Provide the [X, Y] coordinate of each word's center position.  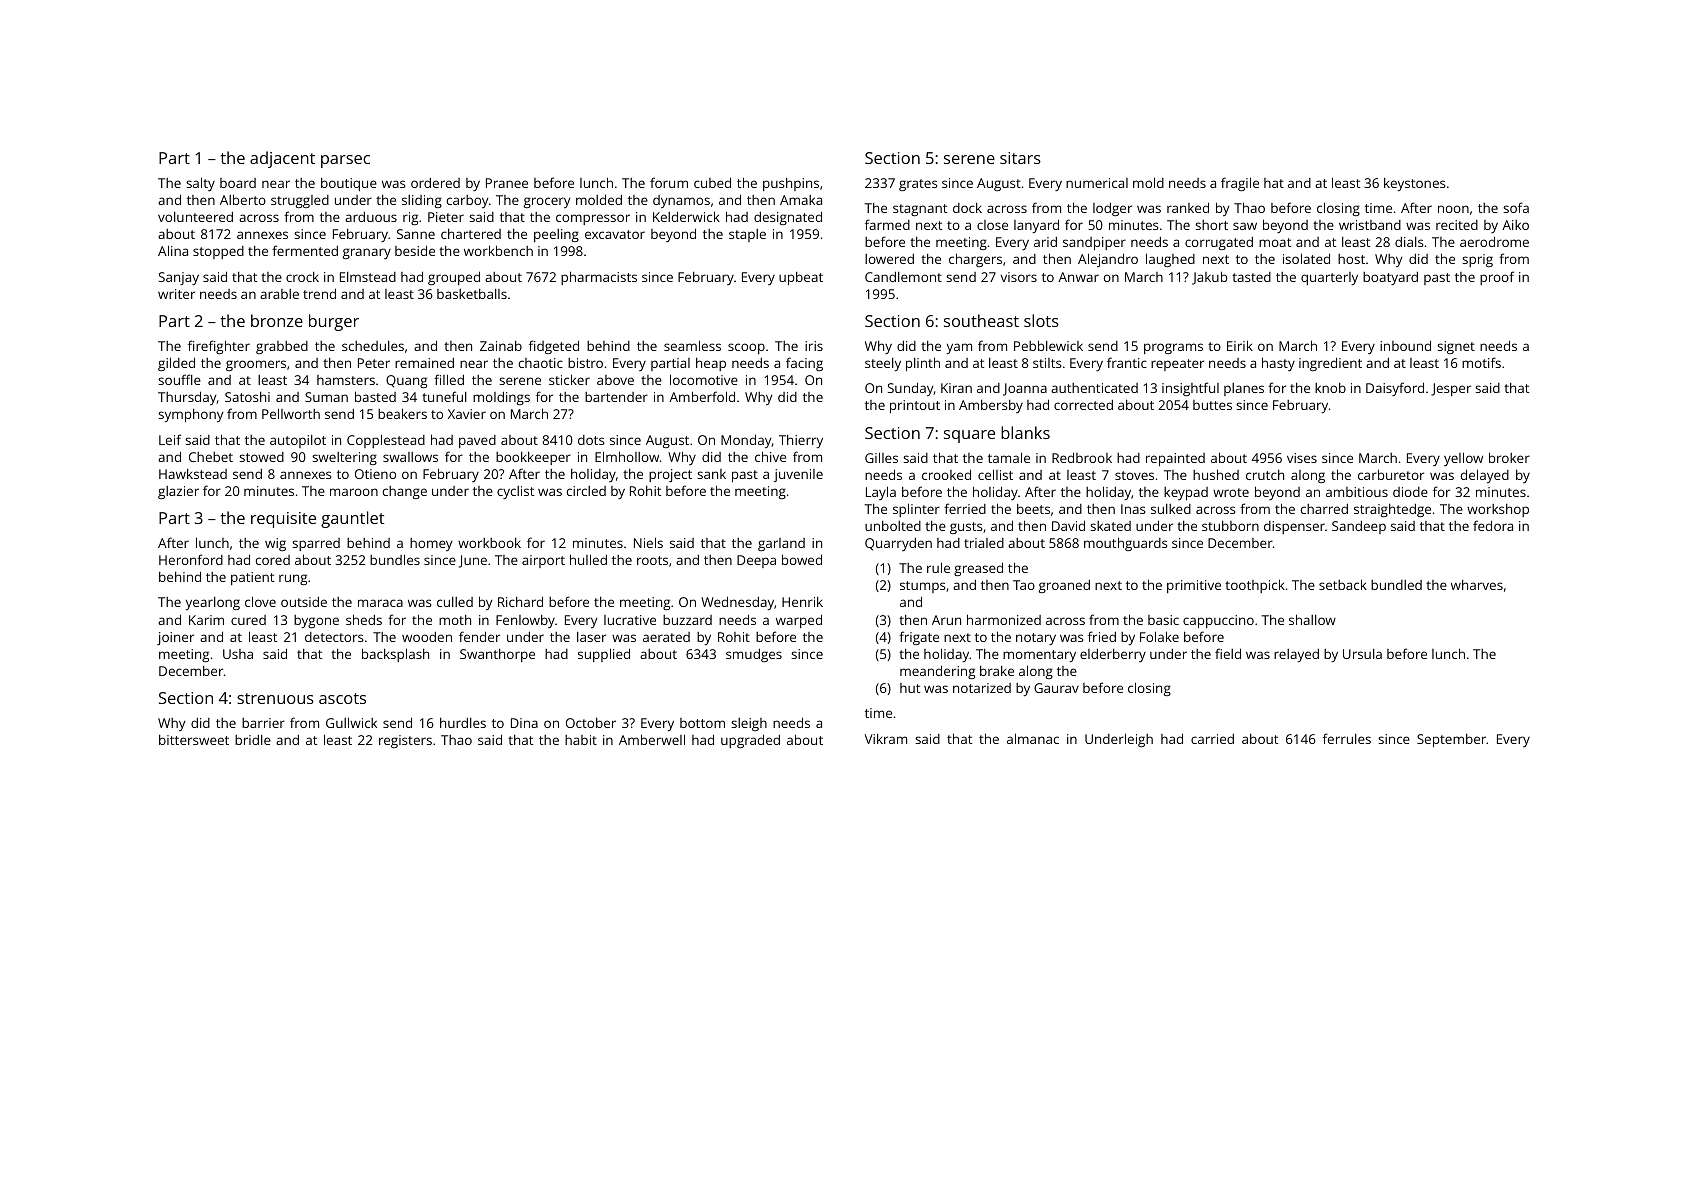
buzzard [687, 620]
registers [405, 741]
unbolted [893, 526]
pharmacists [599, 278]
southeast [981, 320]
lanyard [1036, 226]
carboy [467, 201]
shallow [1312, 619]
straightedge [1392, 510]
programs [1173, 348]
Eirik [1240, 345]
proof [1497, 278]
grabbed [282, 347]
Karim [206, 620]
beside [415, 250]
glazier [178, 492]
